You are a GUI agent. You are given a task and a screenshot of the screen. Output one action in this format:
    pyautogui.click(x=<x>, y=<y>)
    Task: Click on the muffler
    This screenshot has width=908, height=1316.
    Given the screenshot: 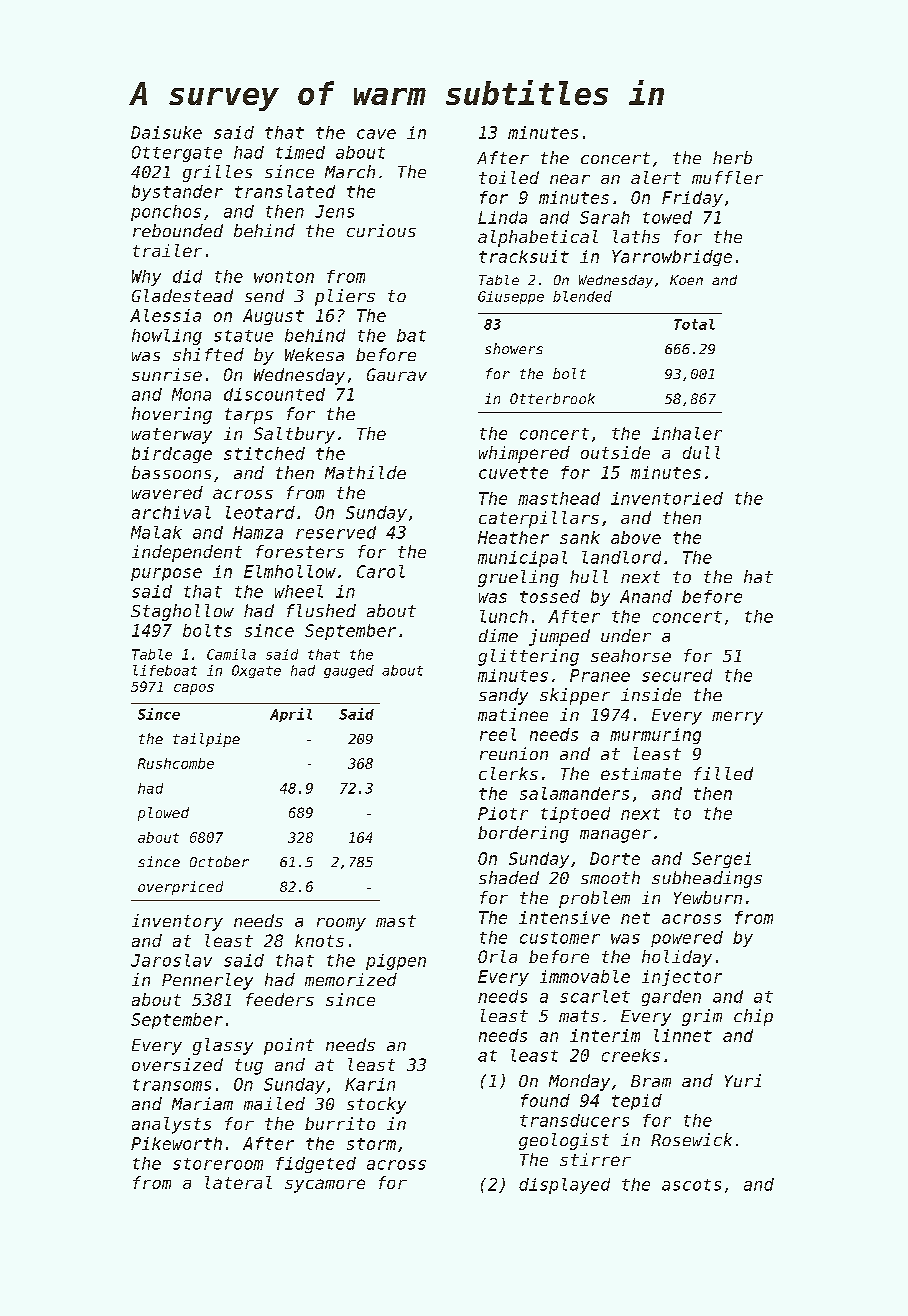 What is the action you would take?
    pyautogui.click(x=727, y=177)
